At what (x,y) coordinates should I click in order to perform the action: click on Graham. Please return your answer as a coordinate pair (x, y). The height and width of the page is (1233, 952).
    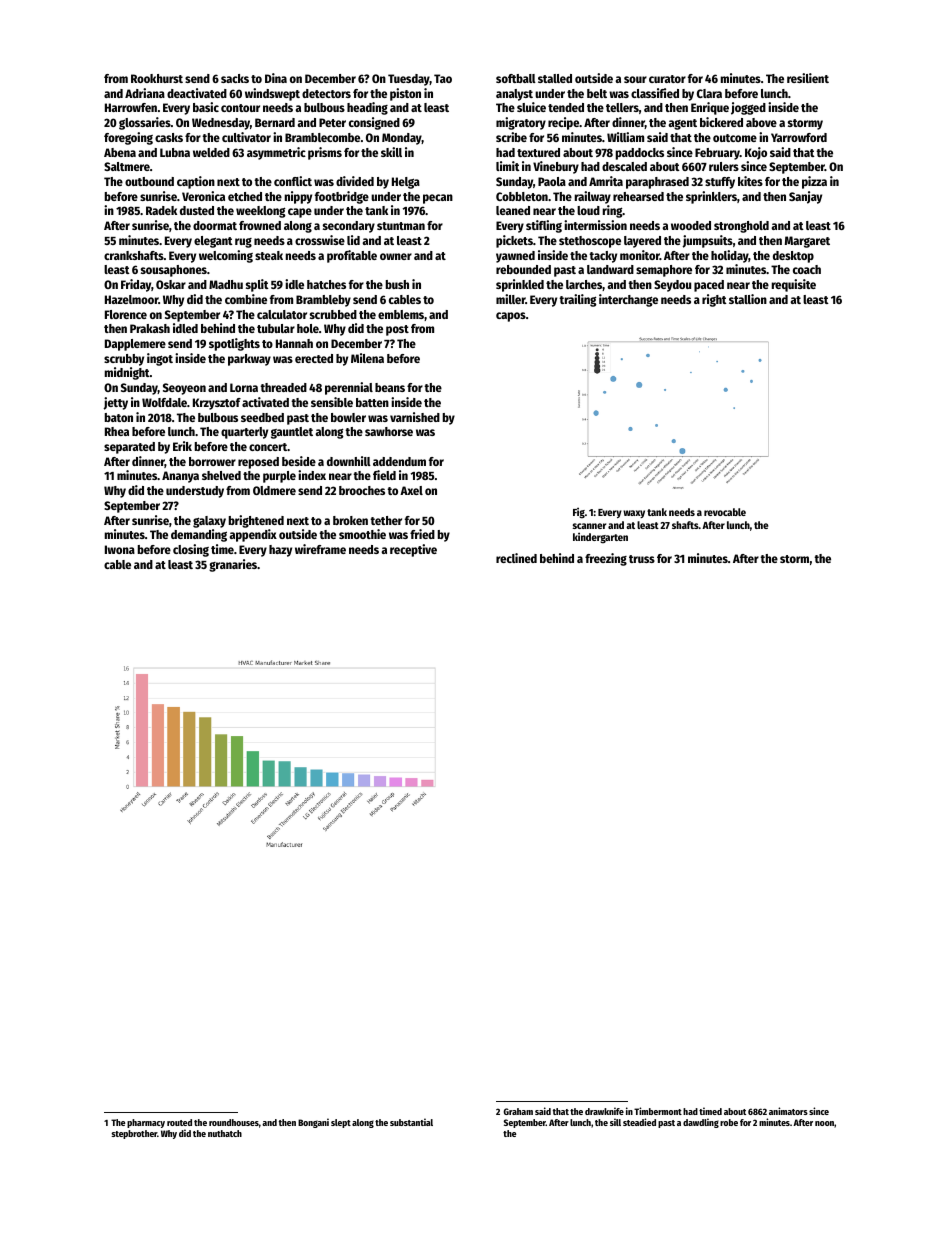
    Looking at the image, I should click on (518, 1111).
